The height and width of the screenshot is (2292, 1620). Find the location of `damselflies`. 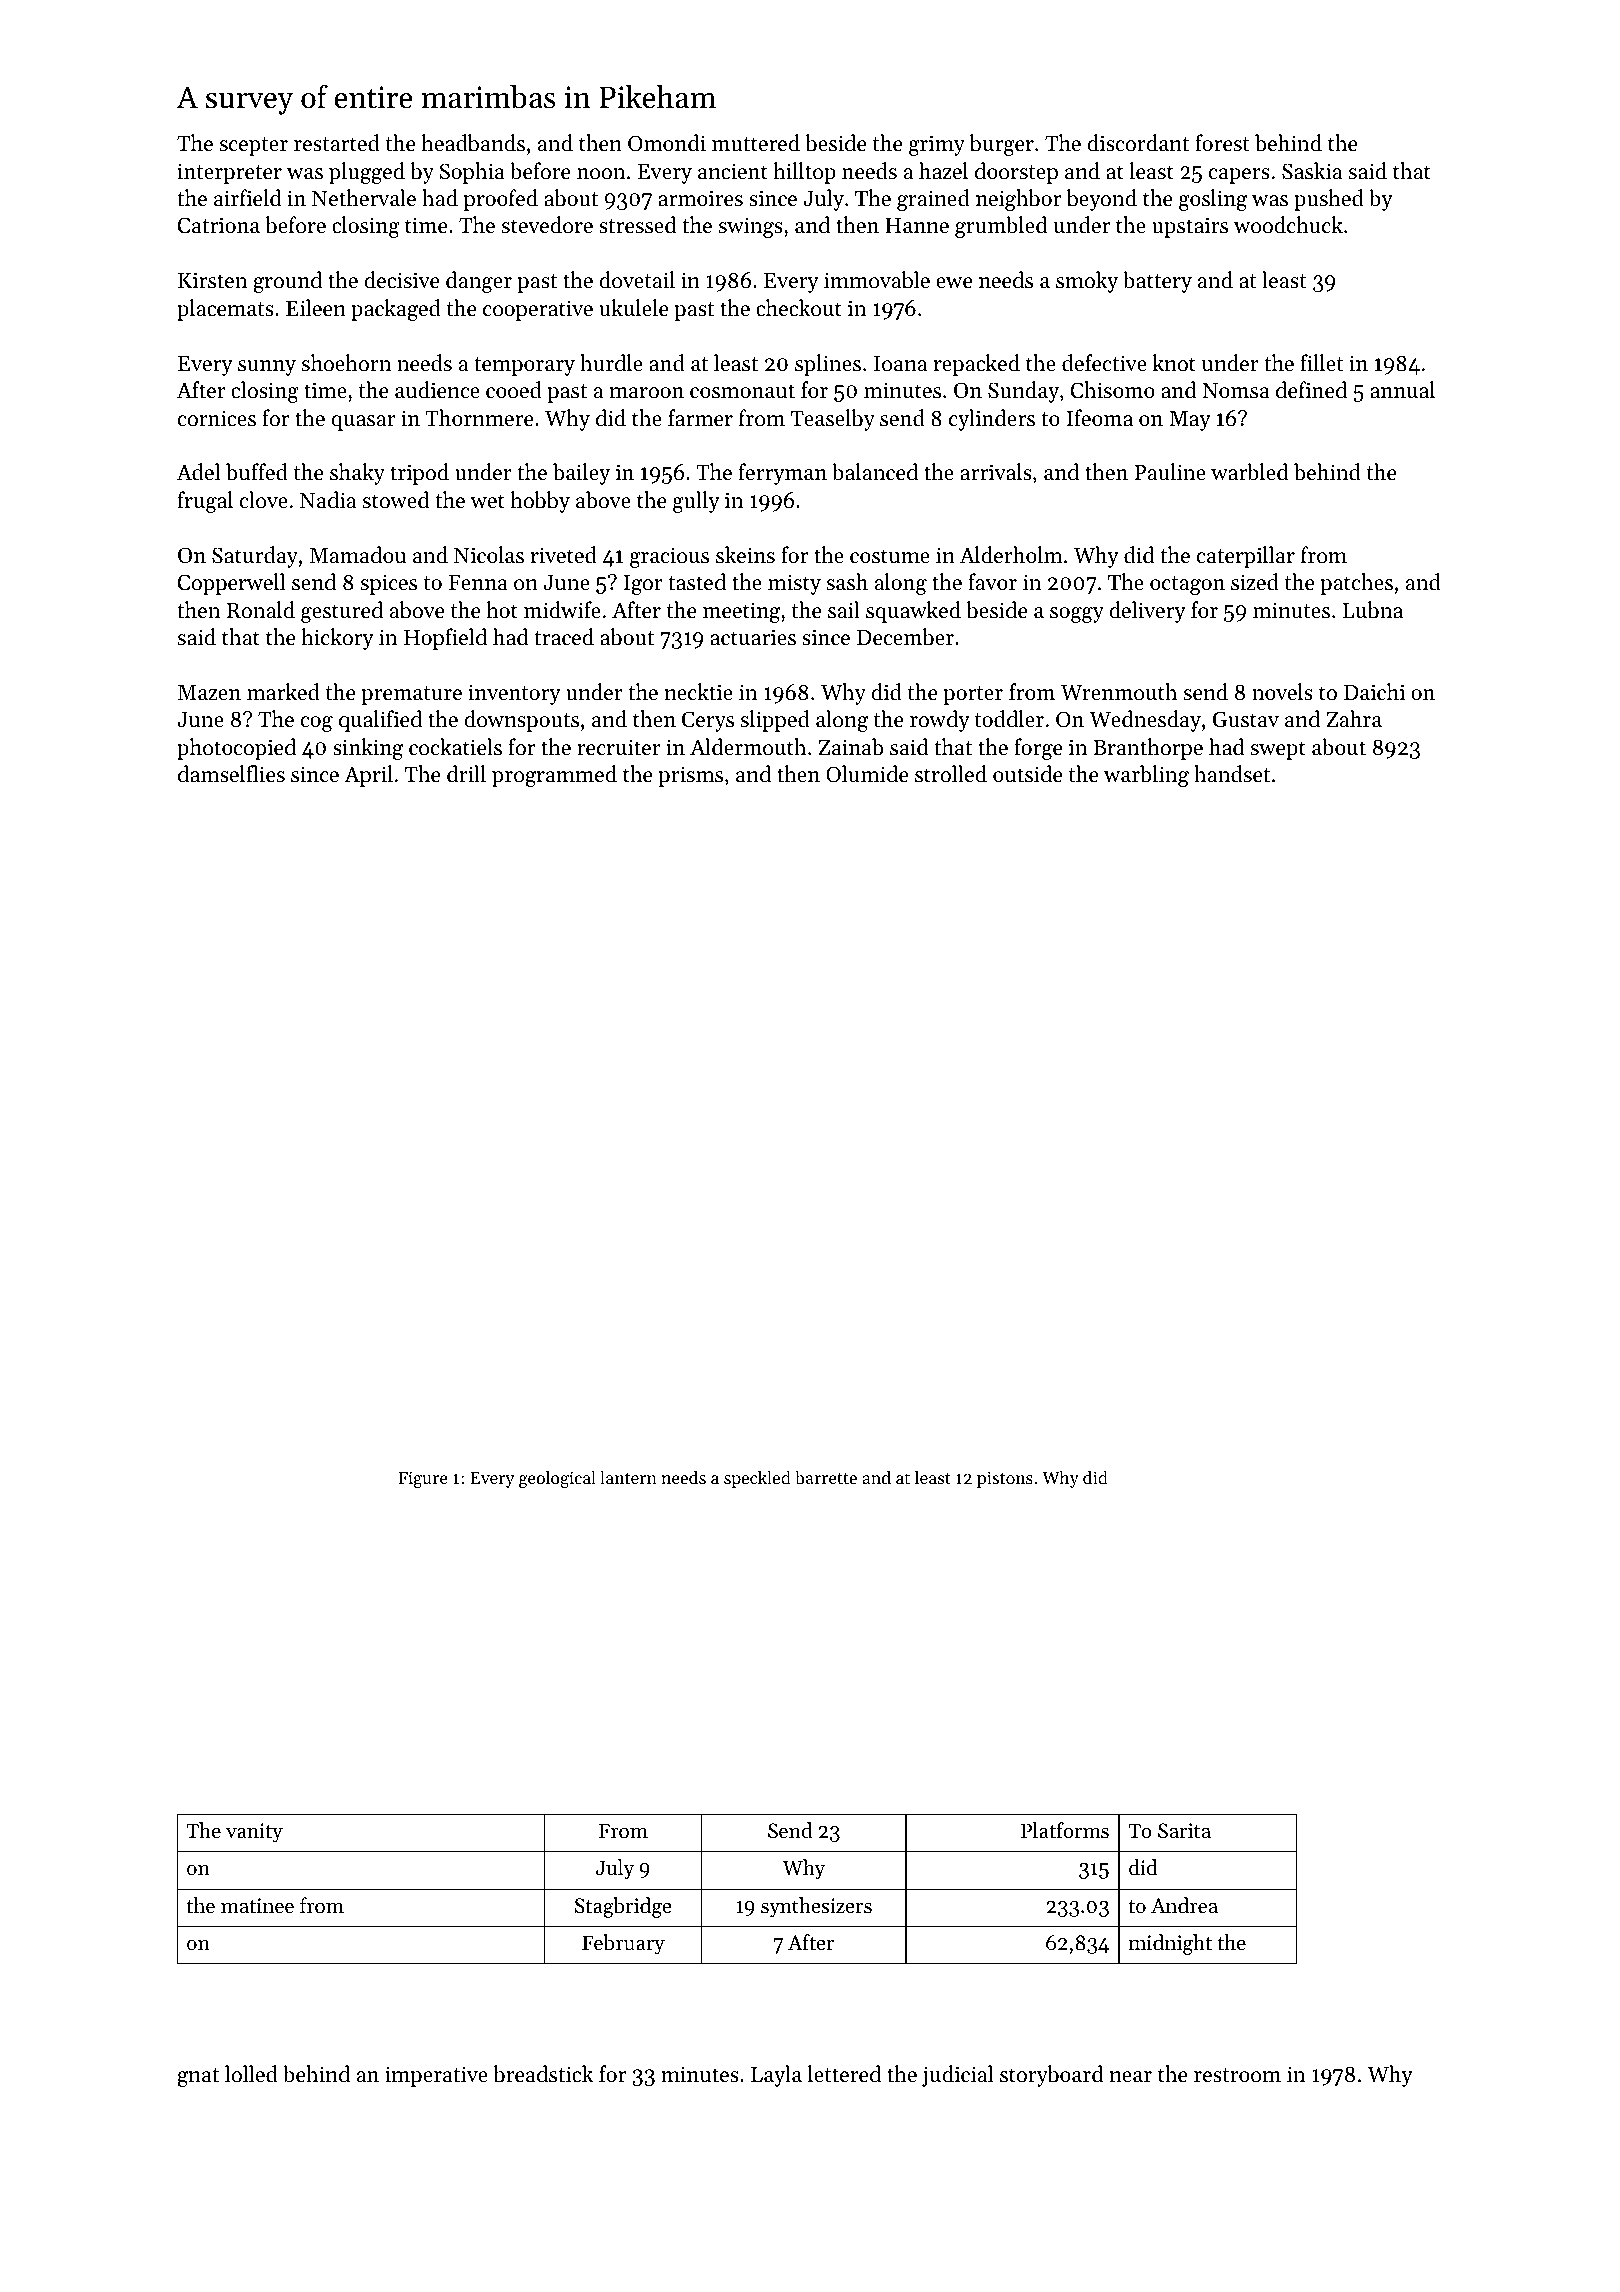

damselflies is located at coordinates (231, 774).
